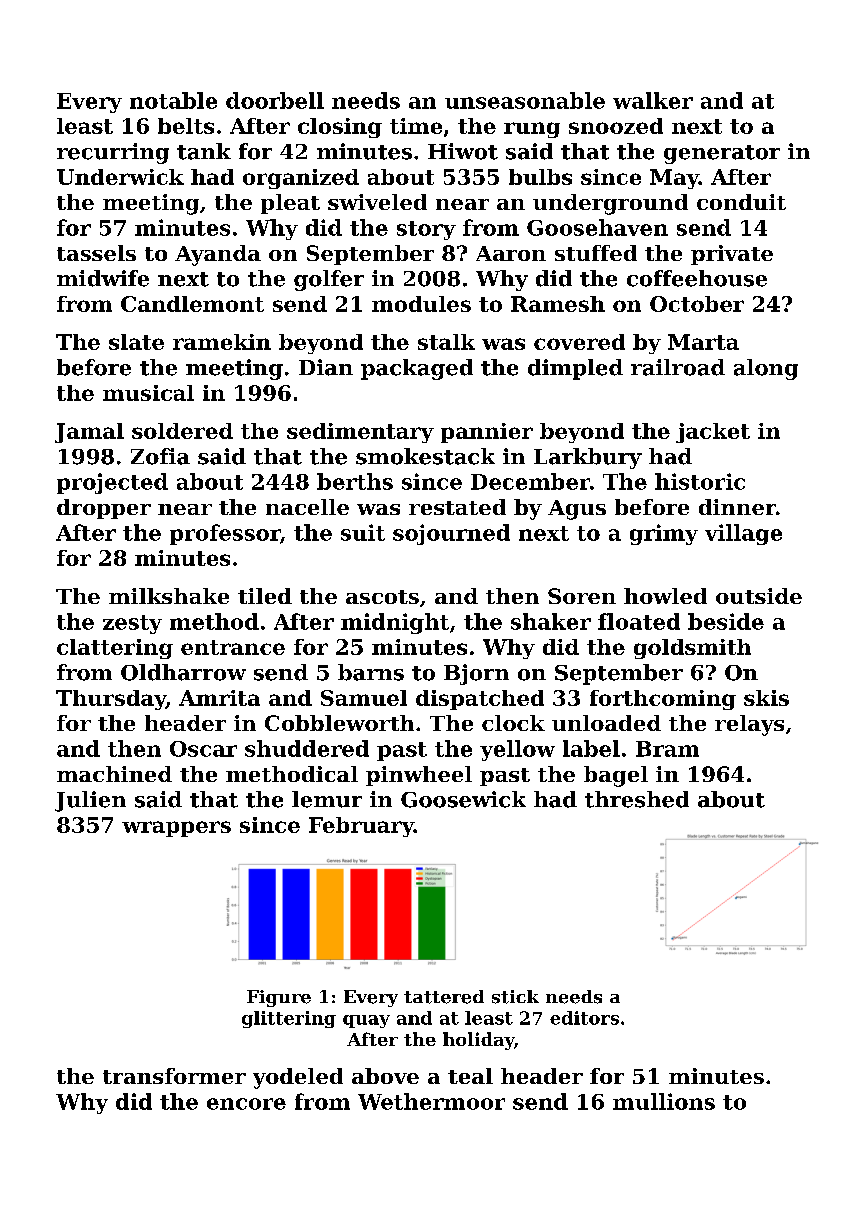 This page has width=867, height=1230. What do you see at coordinates (90, 801) in the page?
I see `Julien` at bounding box center [90, 801].
